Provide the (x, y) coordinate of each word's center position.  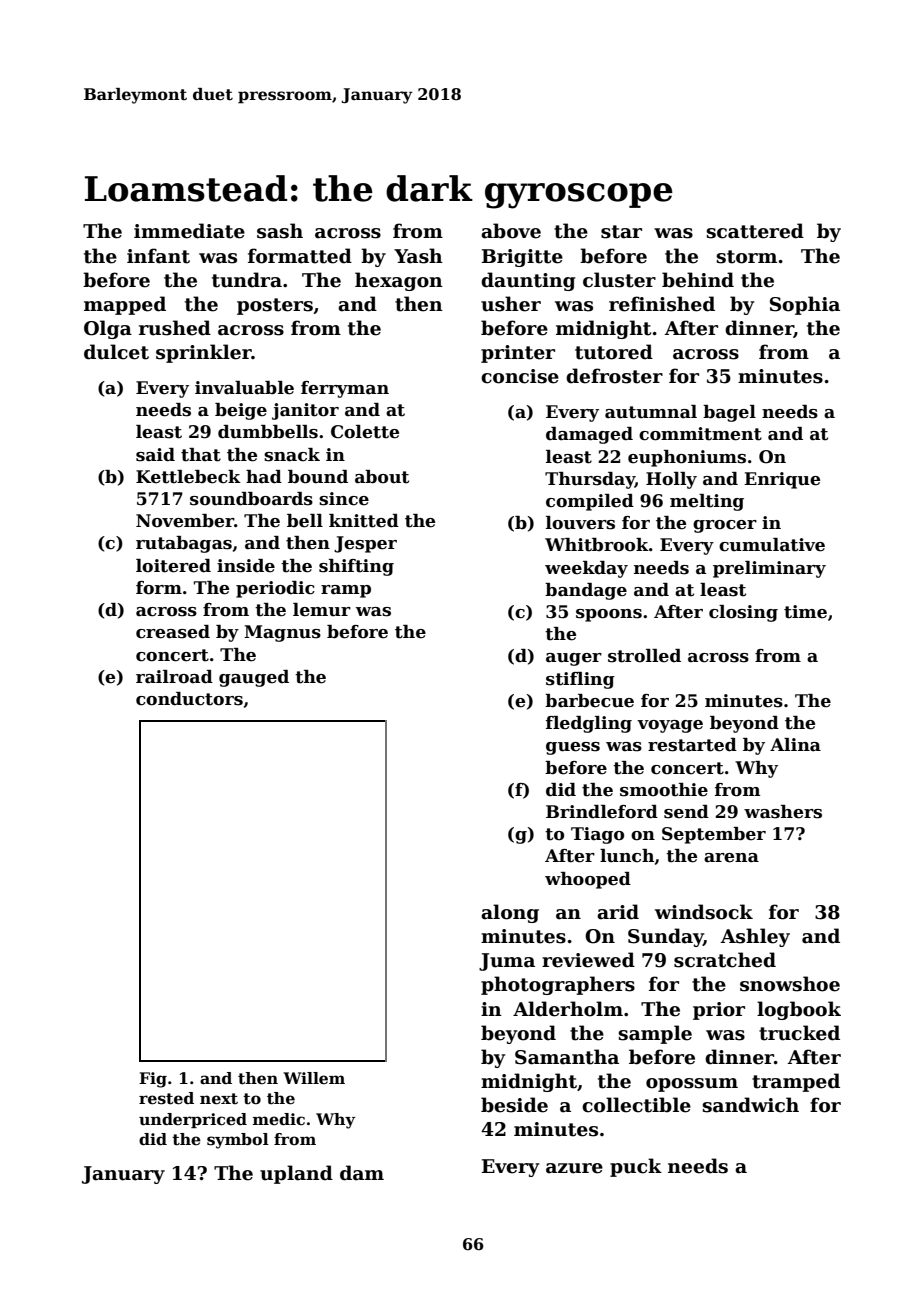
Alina (795, 745)
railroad (174, 677)
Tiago (597, 835)
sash (280, 231)
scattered (755, 231)
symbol (238, 1141)
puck (636, 1167)
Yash (418, 256)
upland (296, 1174)
